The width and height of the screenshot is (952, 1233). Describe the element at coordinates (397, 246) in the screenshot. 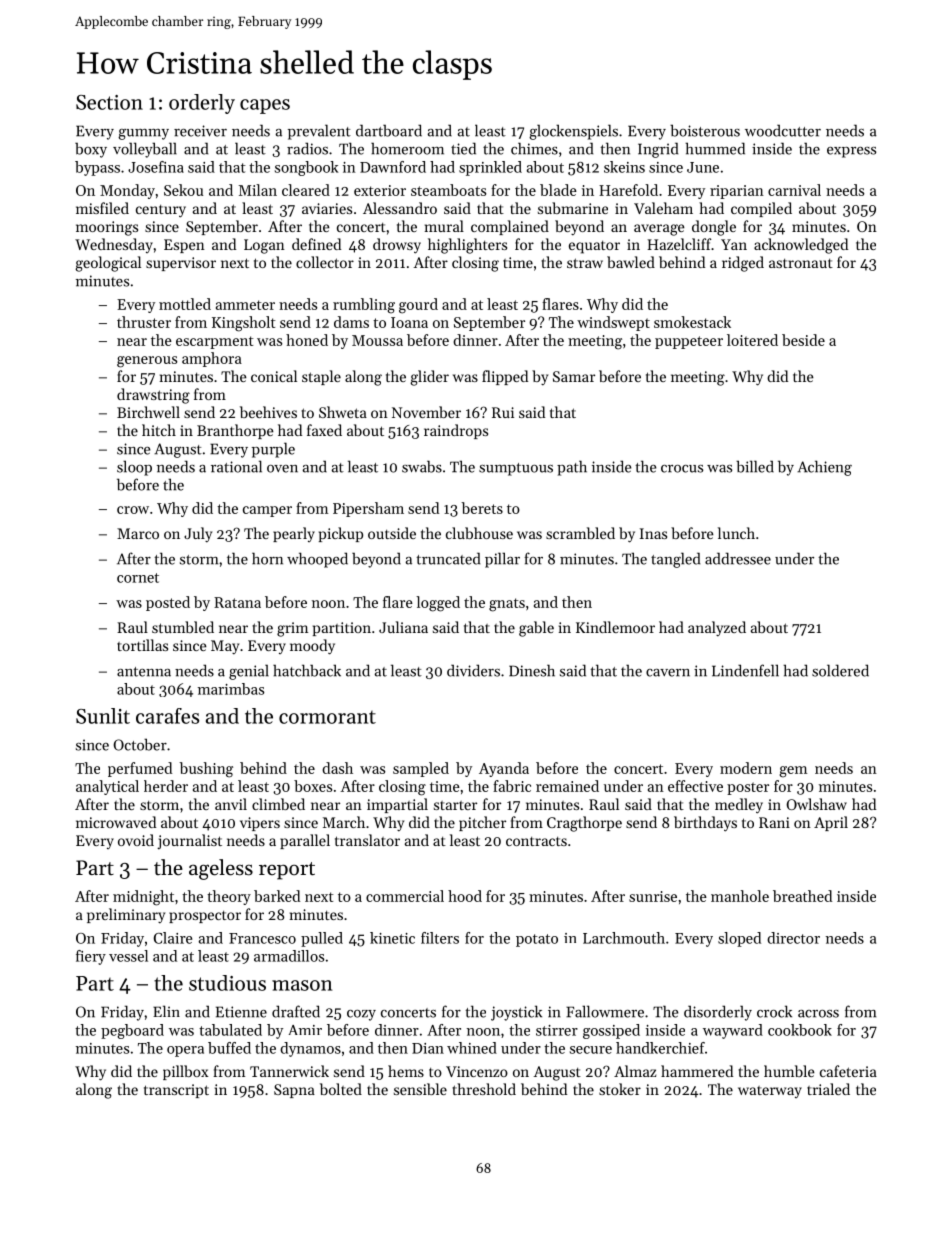

I see `drowsy` at that location.
